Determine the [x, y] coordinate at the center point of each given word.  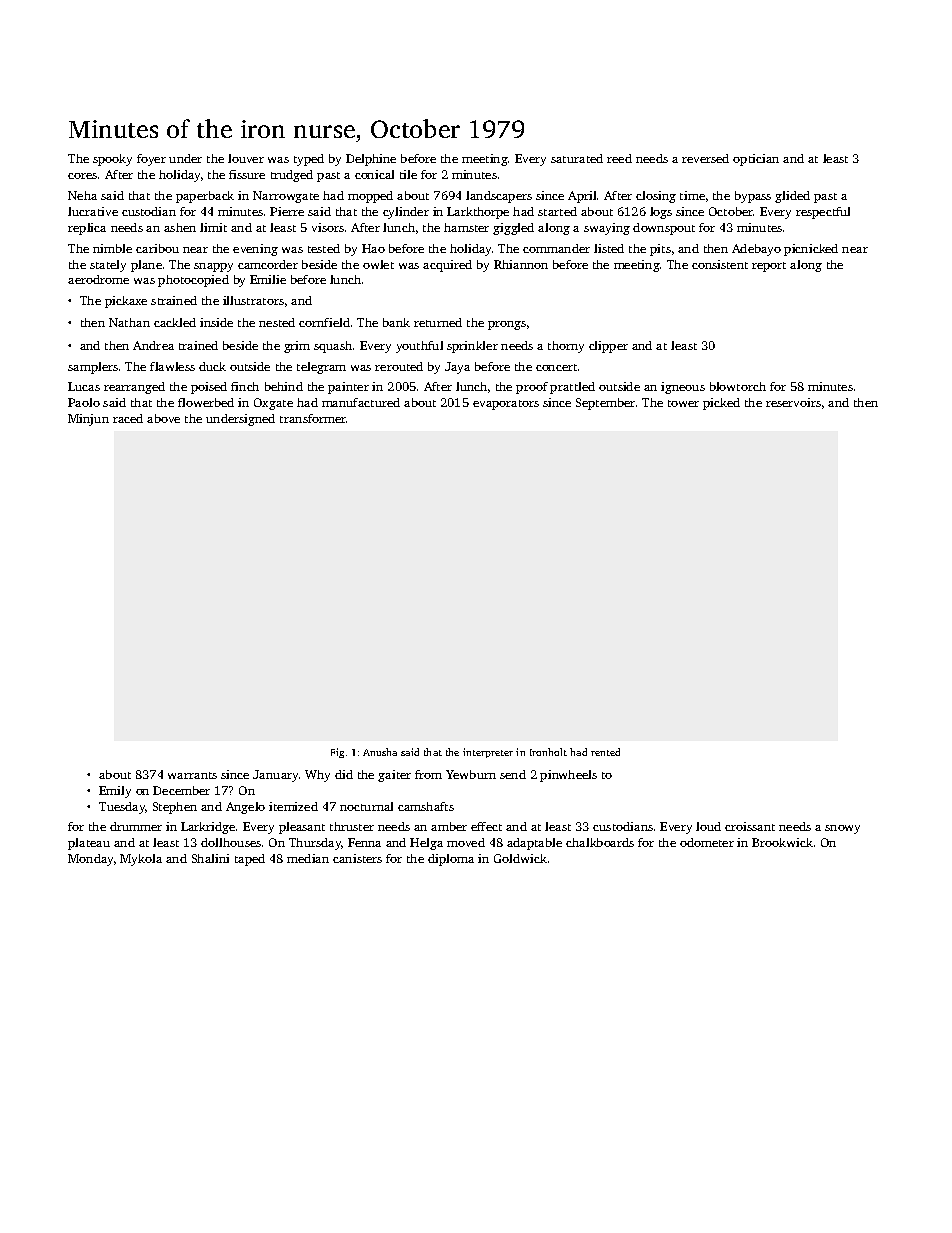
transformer [313, 418]
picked [721, 404]
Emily [115, 792]
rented [605, 752]
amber [449, 826]
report [769, 267]
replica [87, 229]
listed [609, 248]
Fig [337, 753]
